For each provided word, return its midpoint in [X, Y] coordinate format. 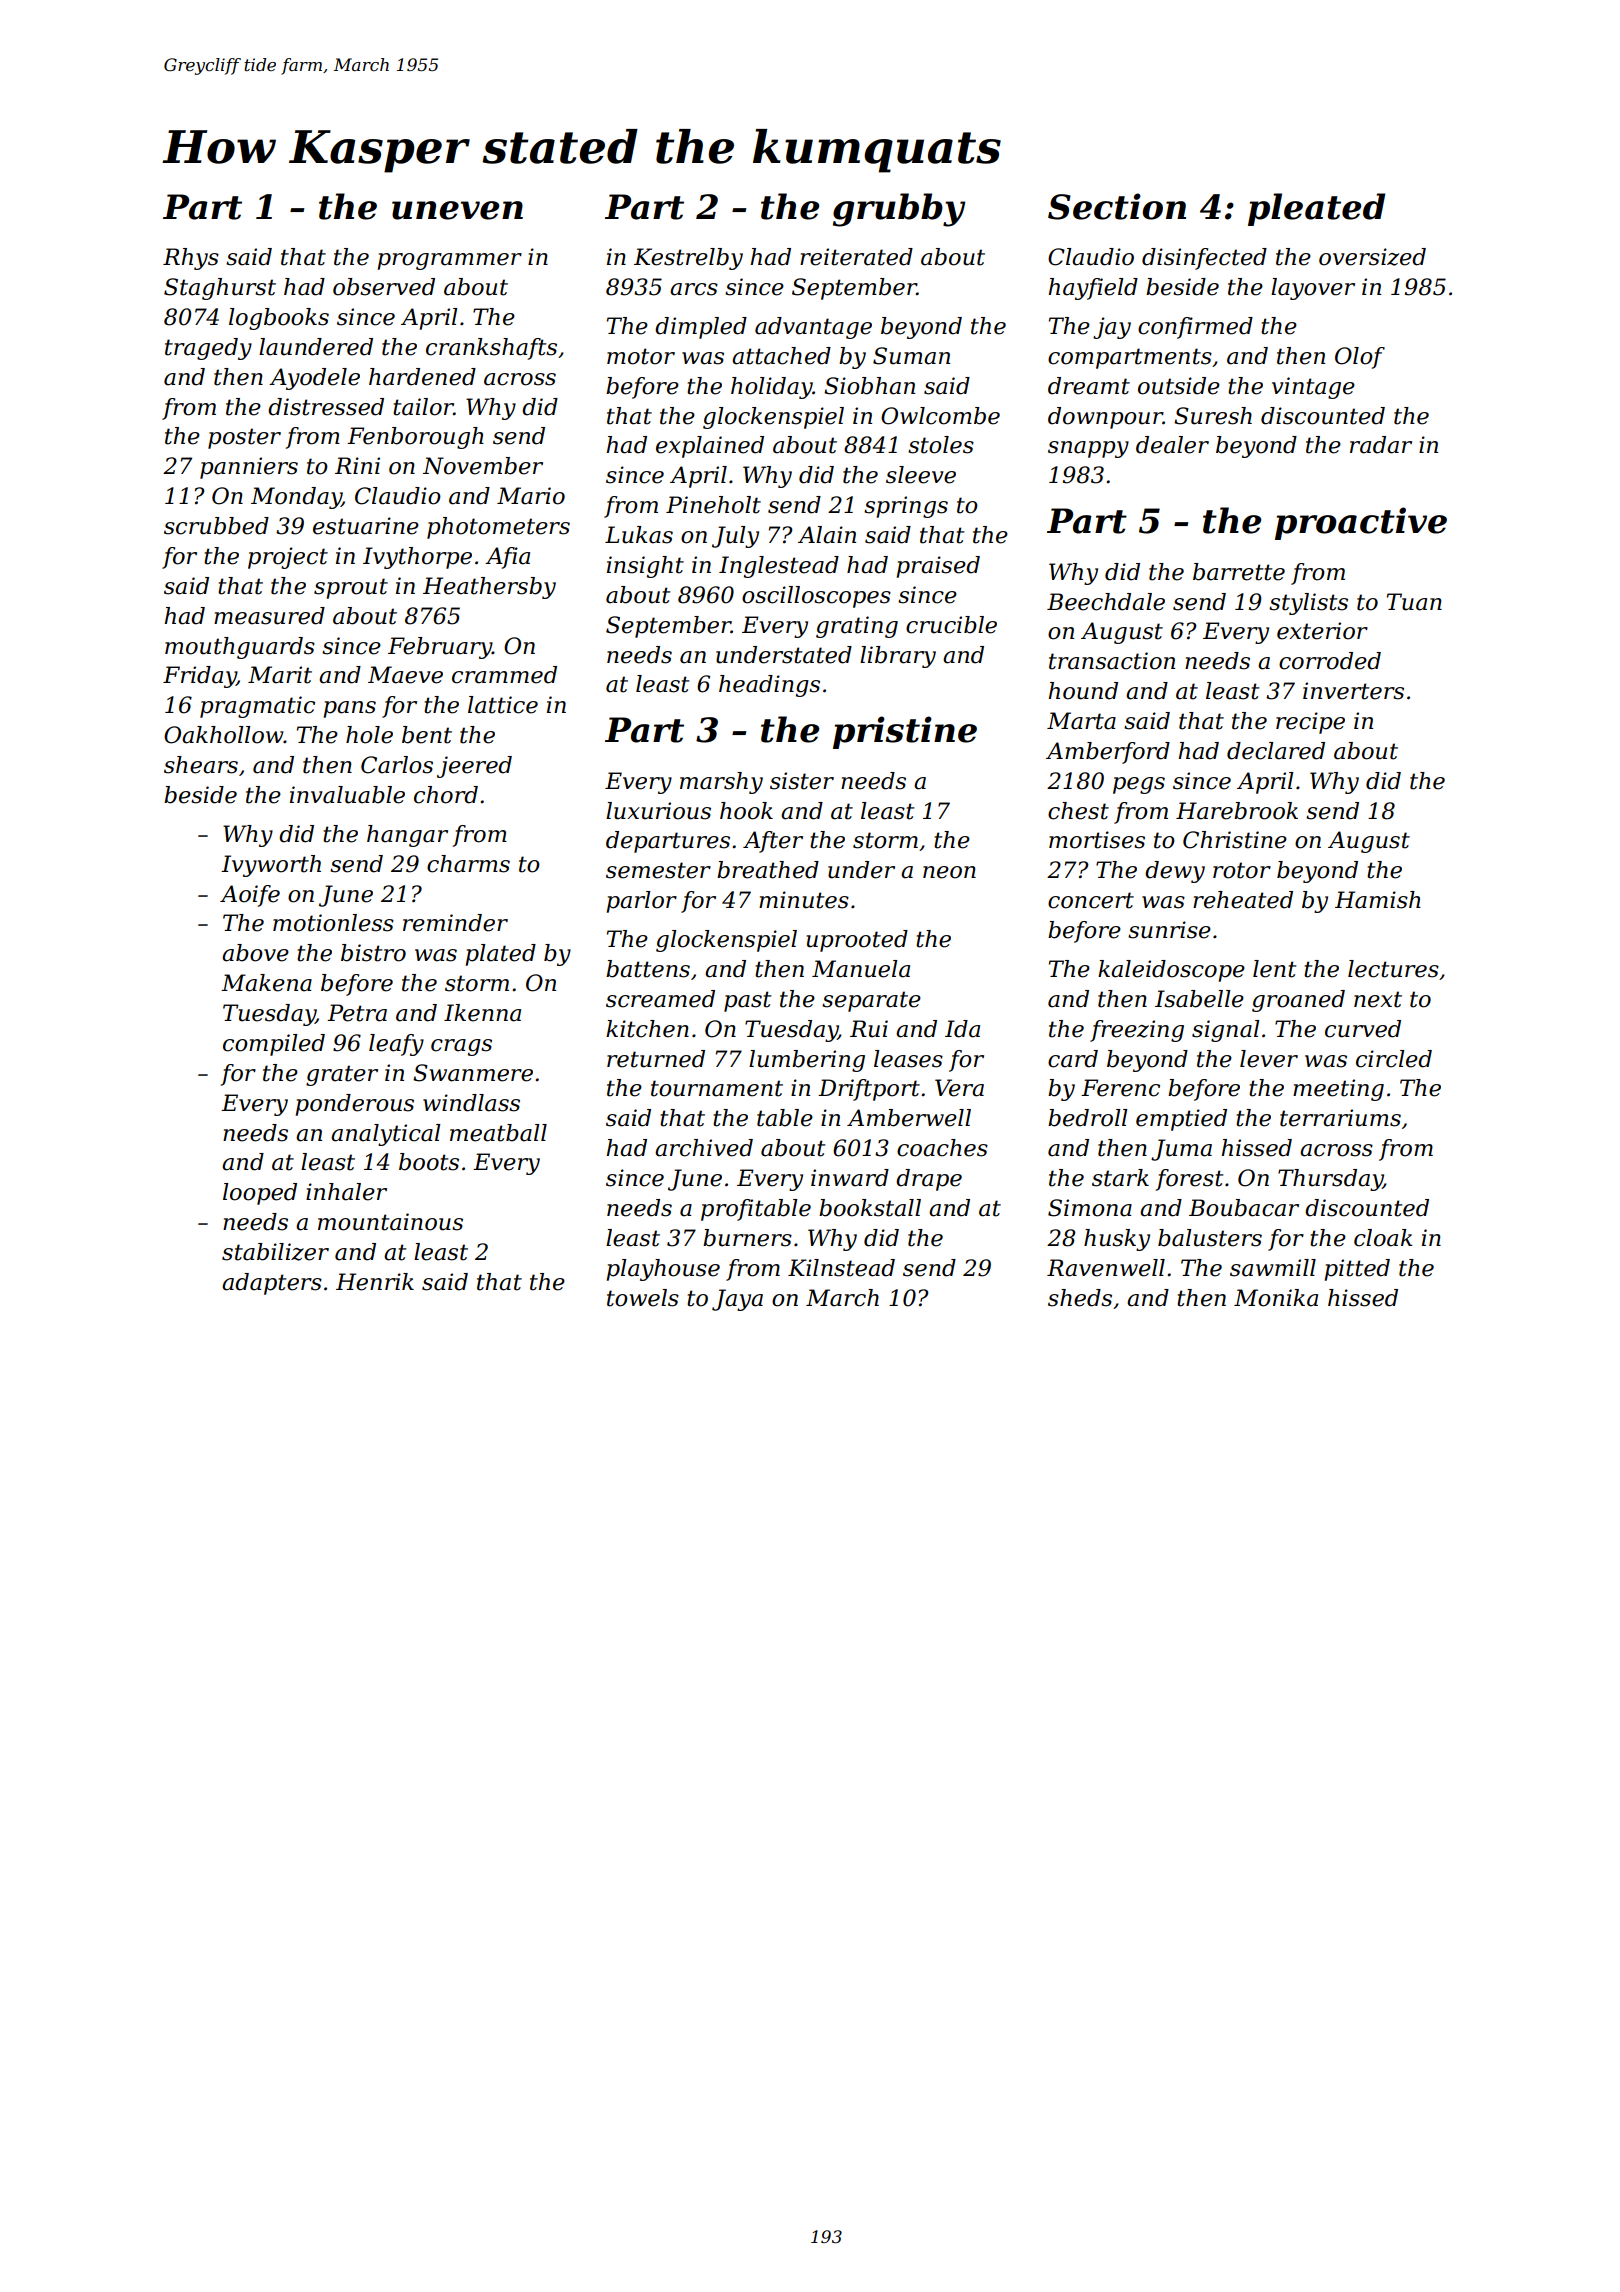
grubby [899, 210]
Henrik [375, 1282]
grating [857, 627]
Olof [1360, 358]
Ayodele [314, 379]
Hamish [1378, 900]
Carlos [397, 765]
